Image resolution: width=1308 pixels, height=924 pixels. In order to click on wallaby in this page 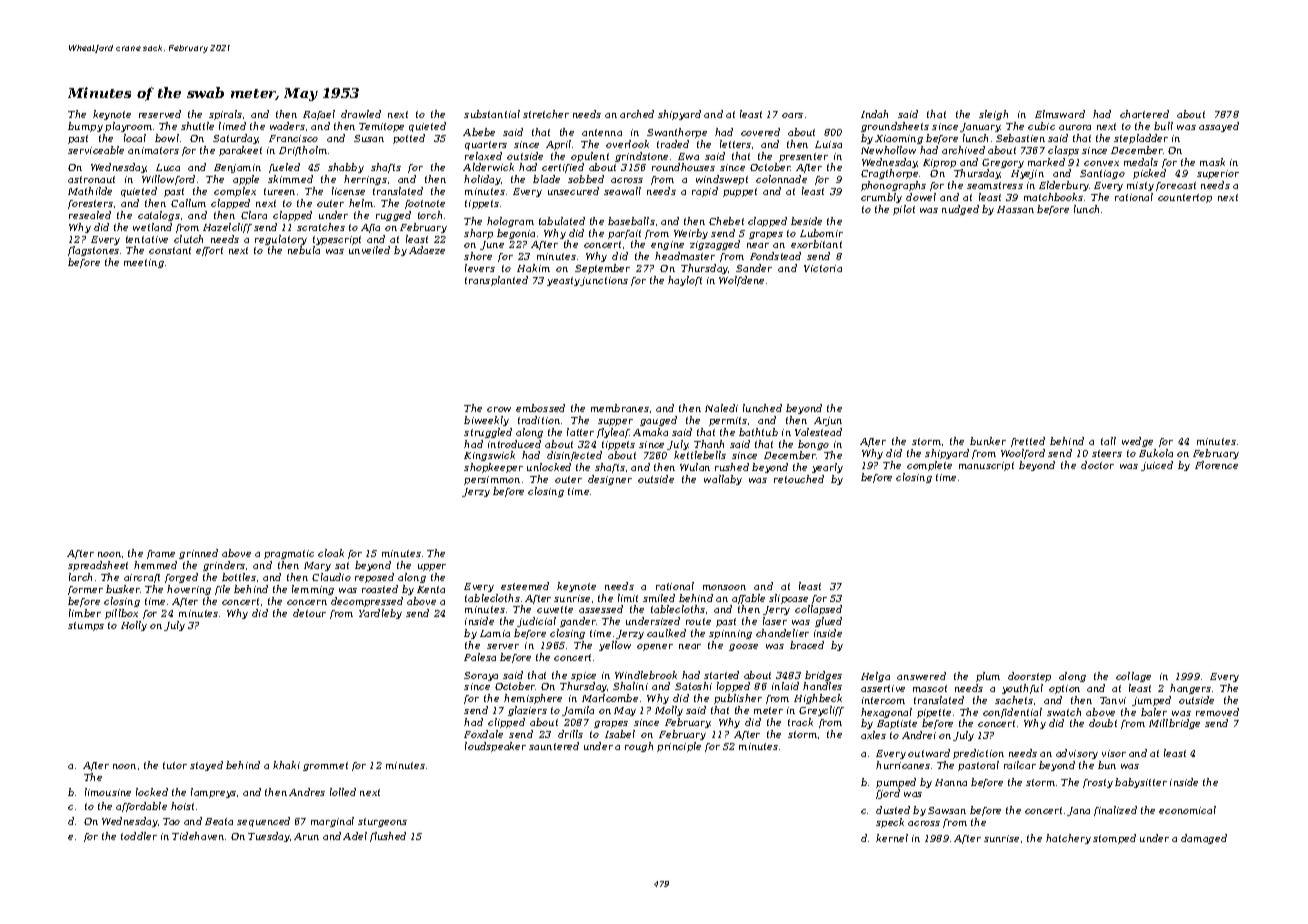, I will do `click(723, 480)`.
